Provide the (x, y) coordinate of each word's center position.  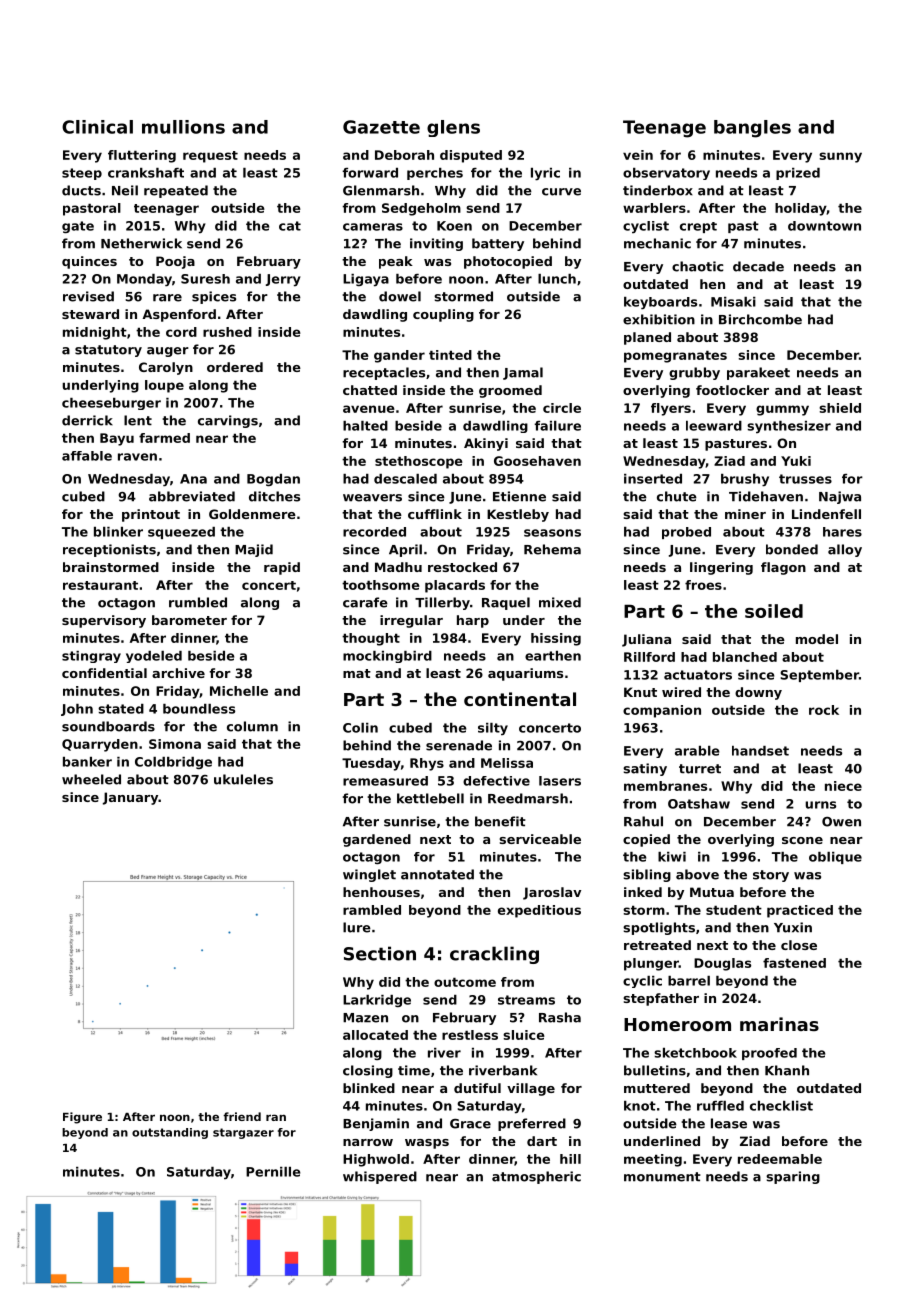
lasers (560, 781)
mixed (560, 602)
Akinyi (486, 444)
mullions (183, 127)
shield (840, 408)
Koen (454, 226)
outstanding (170, 1133)
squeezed (181, 533)
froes (703, 585)
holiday (801, 209)
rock (824, 710)
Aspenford (179, 315)
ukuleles (243, 779)
